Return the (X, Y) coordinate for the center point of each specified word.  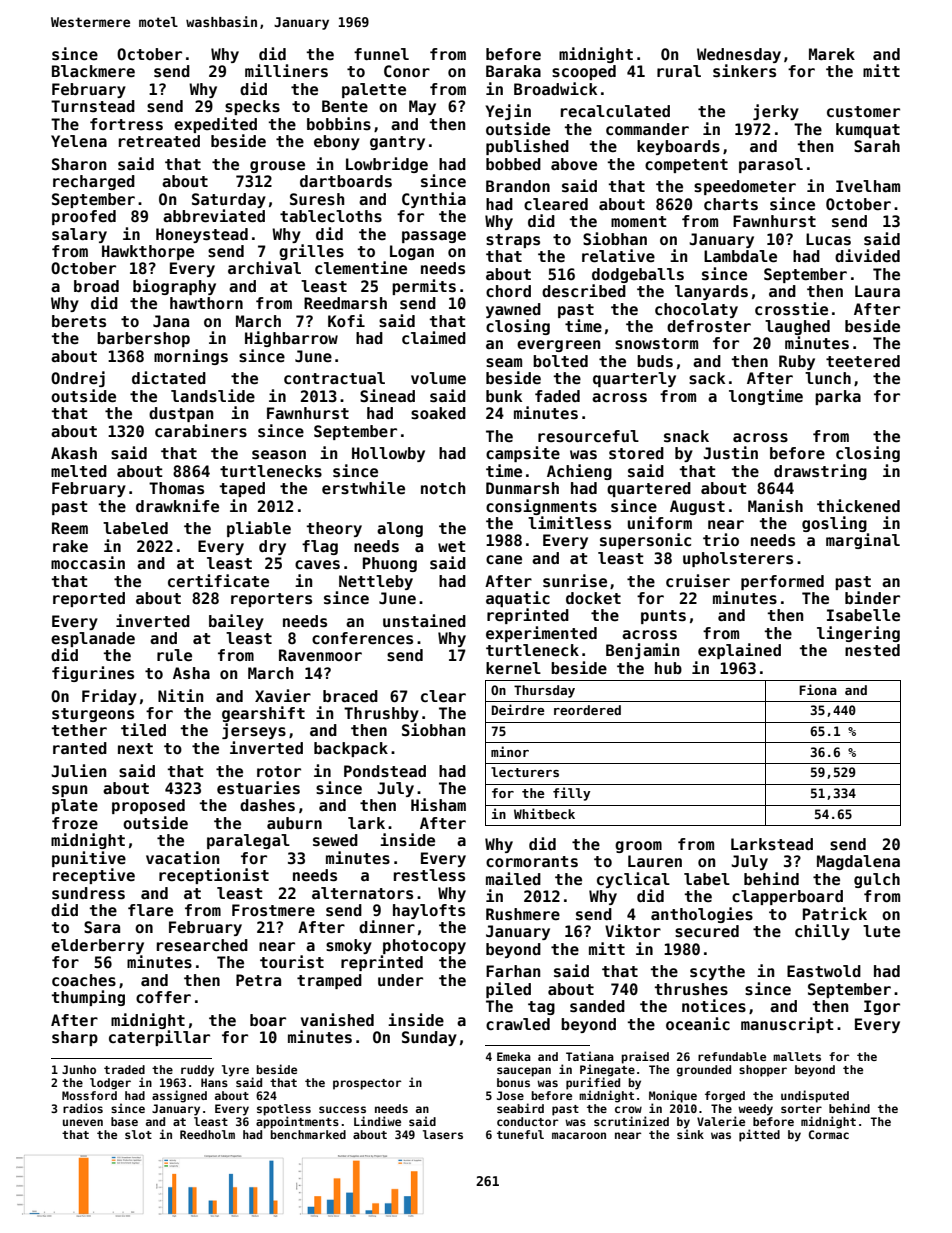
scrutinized (631, 1121)
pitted (759, 1135)
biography (174, 287)
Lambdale (740, 256)
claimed (434, 338)
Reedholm (207, 1134)
